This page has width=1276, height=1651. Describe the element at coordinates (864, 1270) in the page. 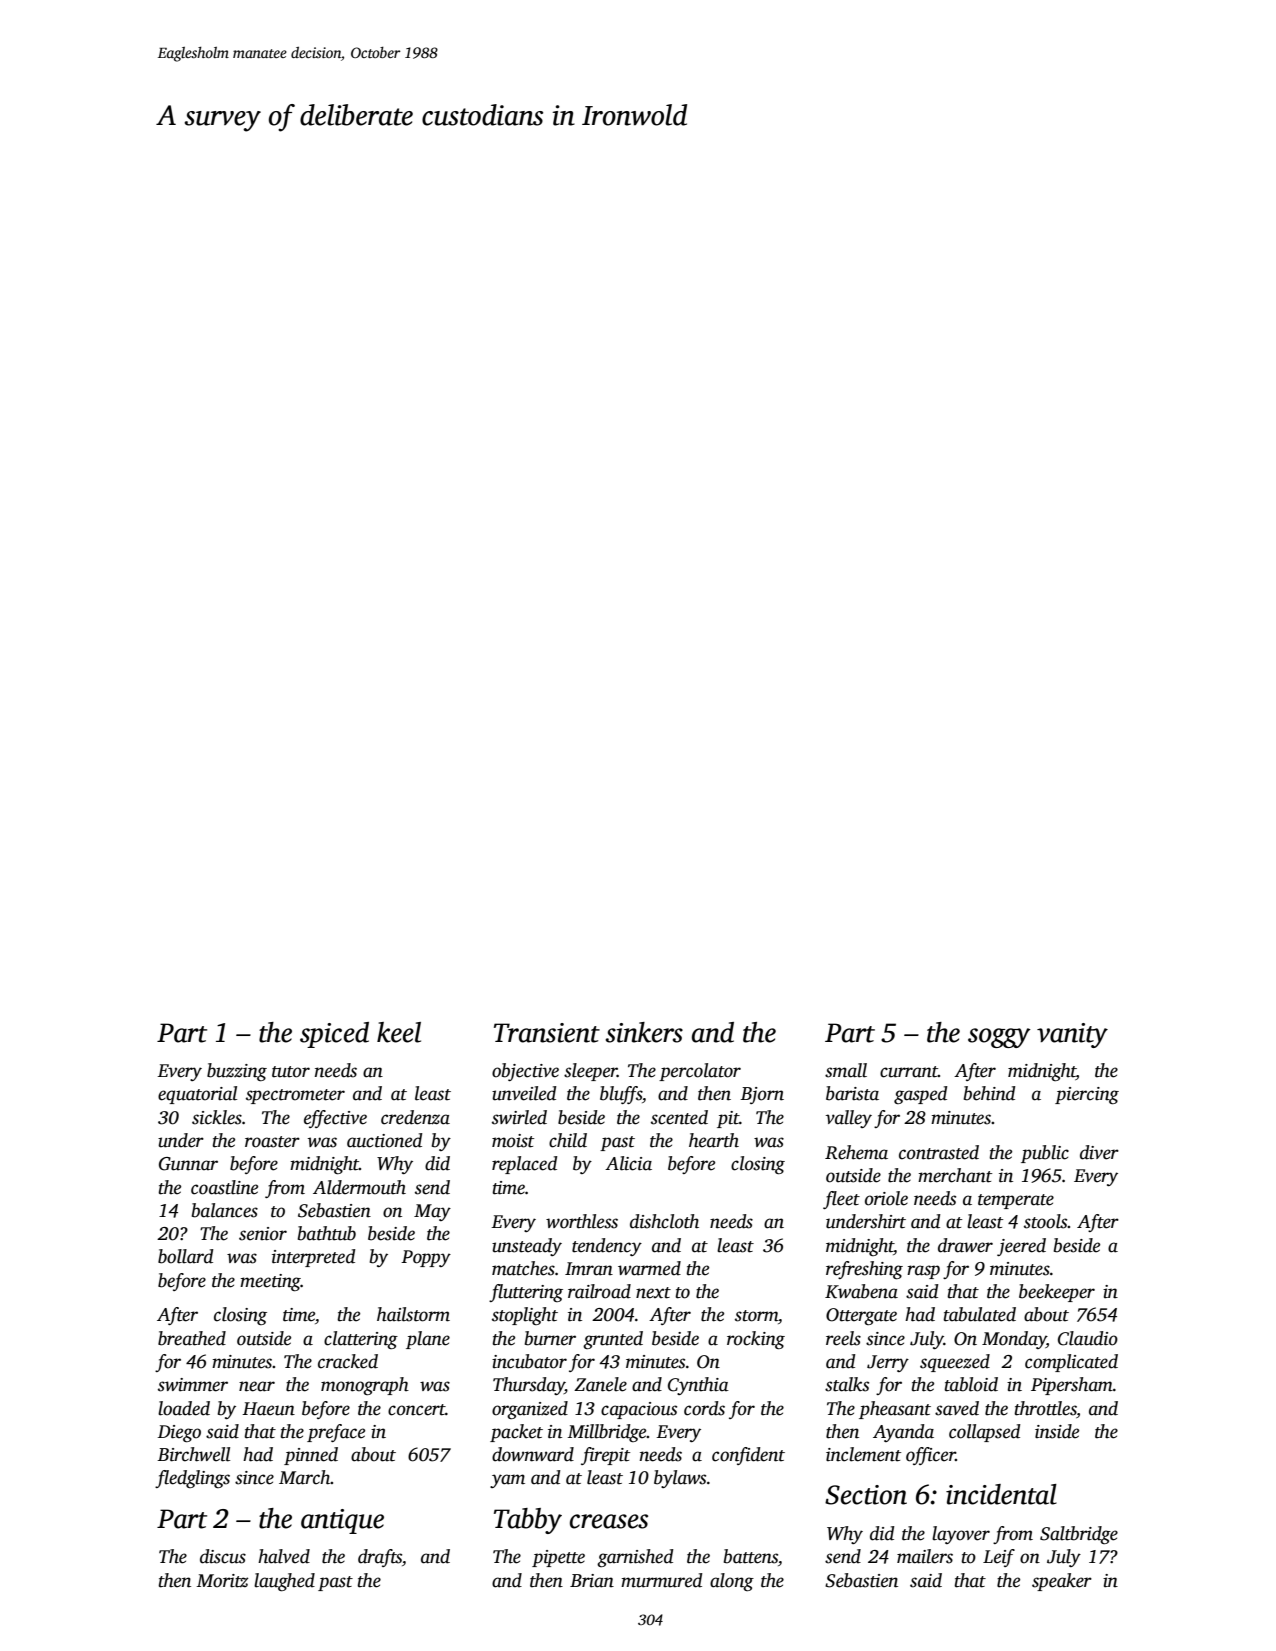

I see `refreshing` at that location.
